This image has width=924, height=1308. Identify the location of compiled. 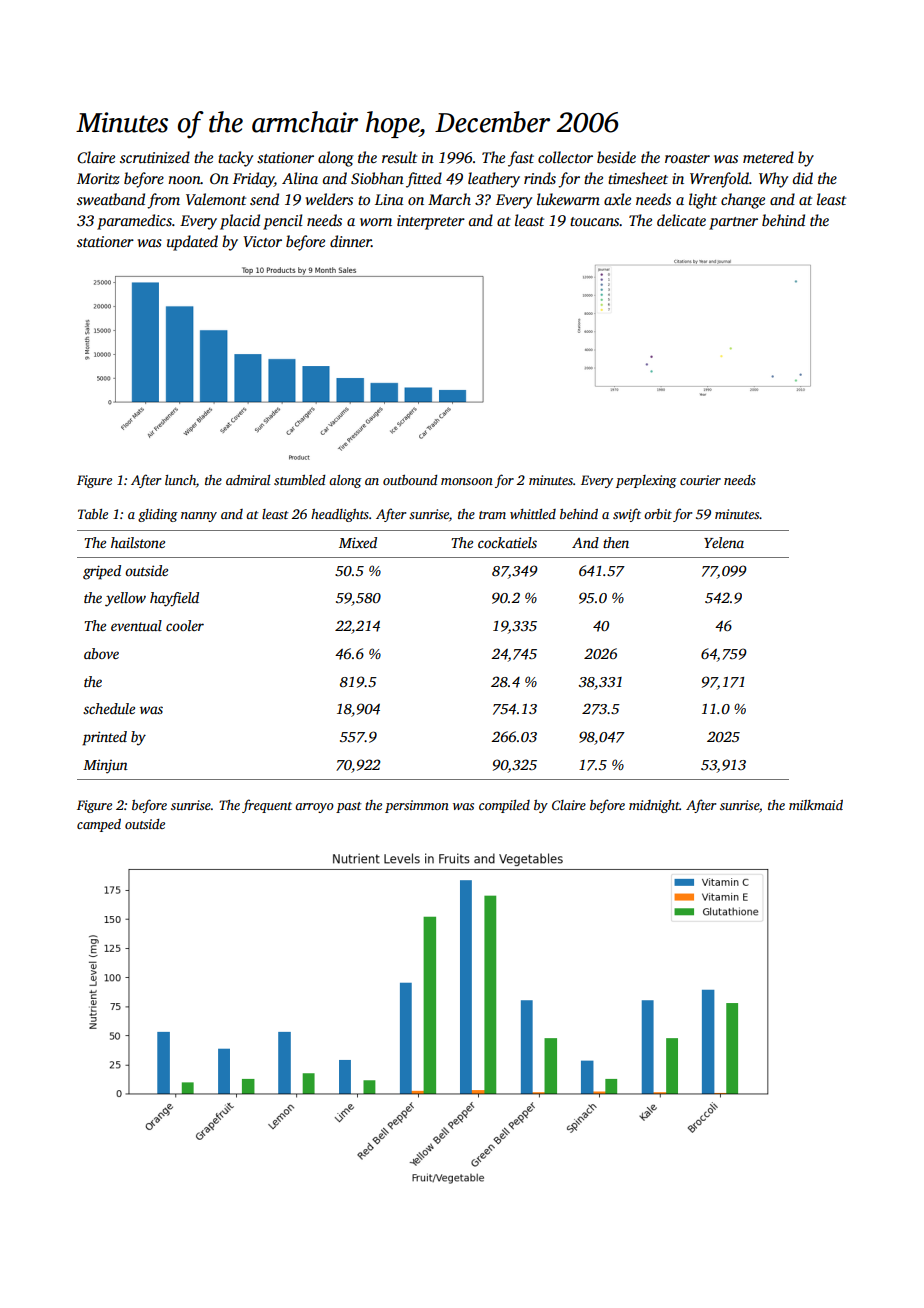
(504, 806).
